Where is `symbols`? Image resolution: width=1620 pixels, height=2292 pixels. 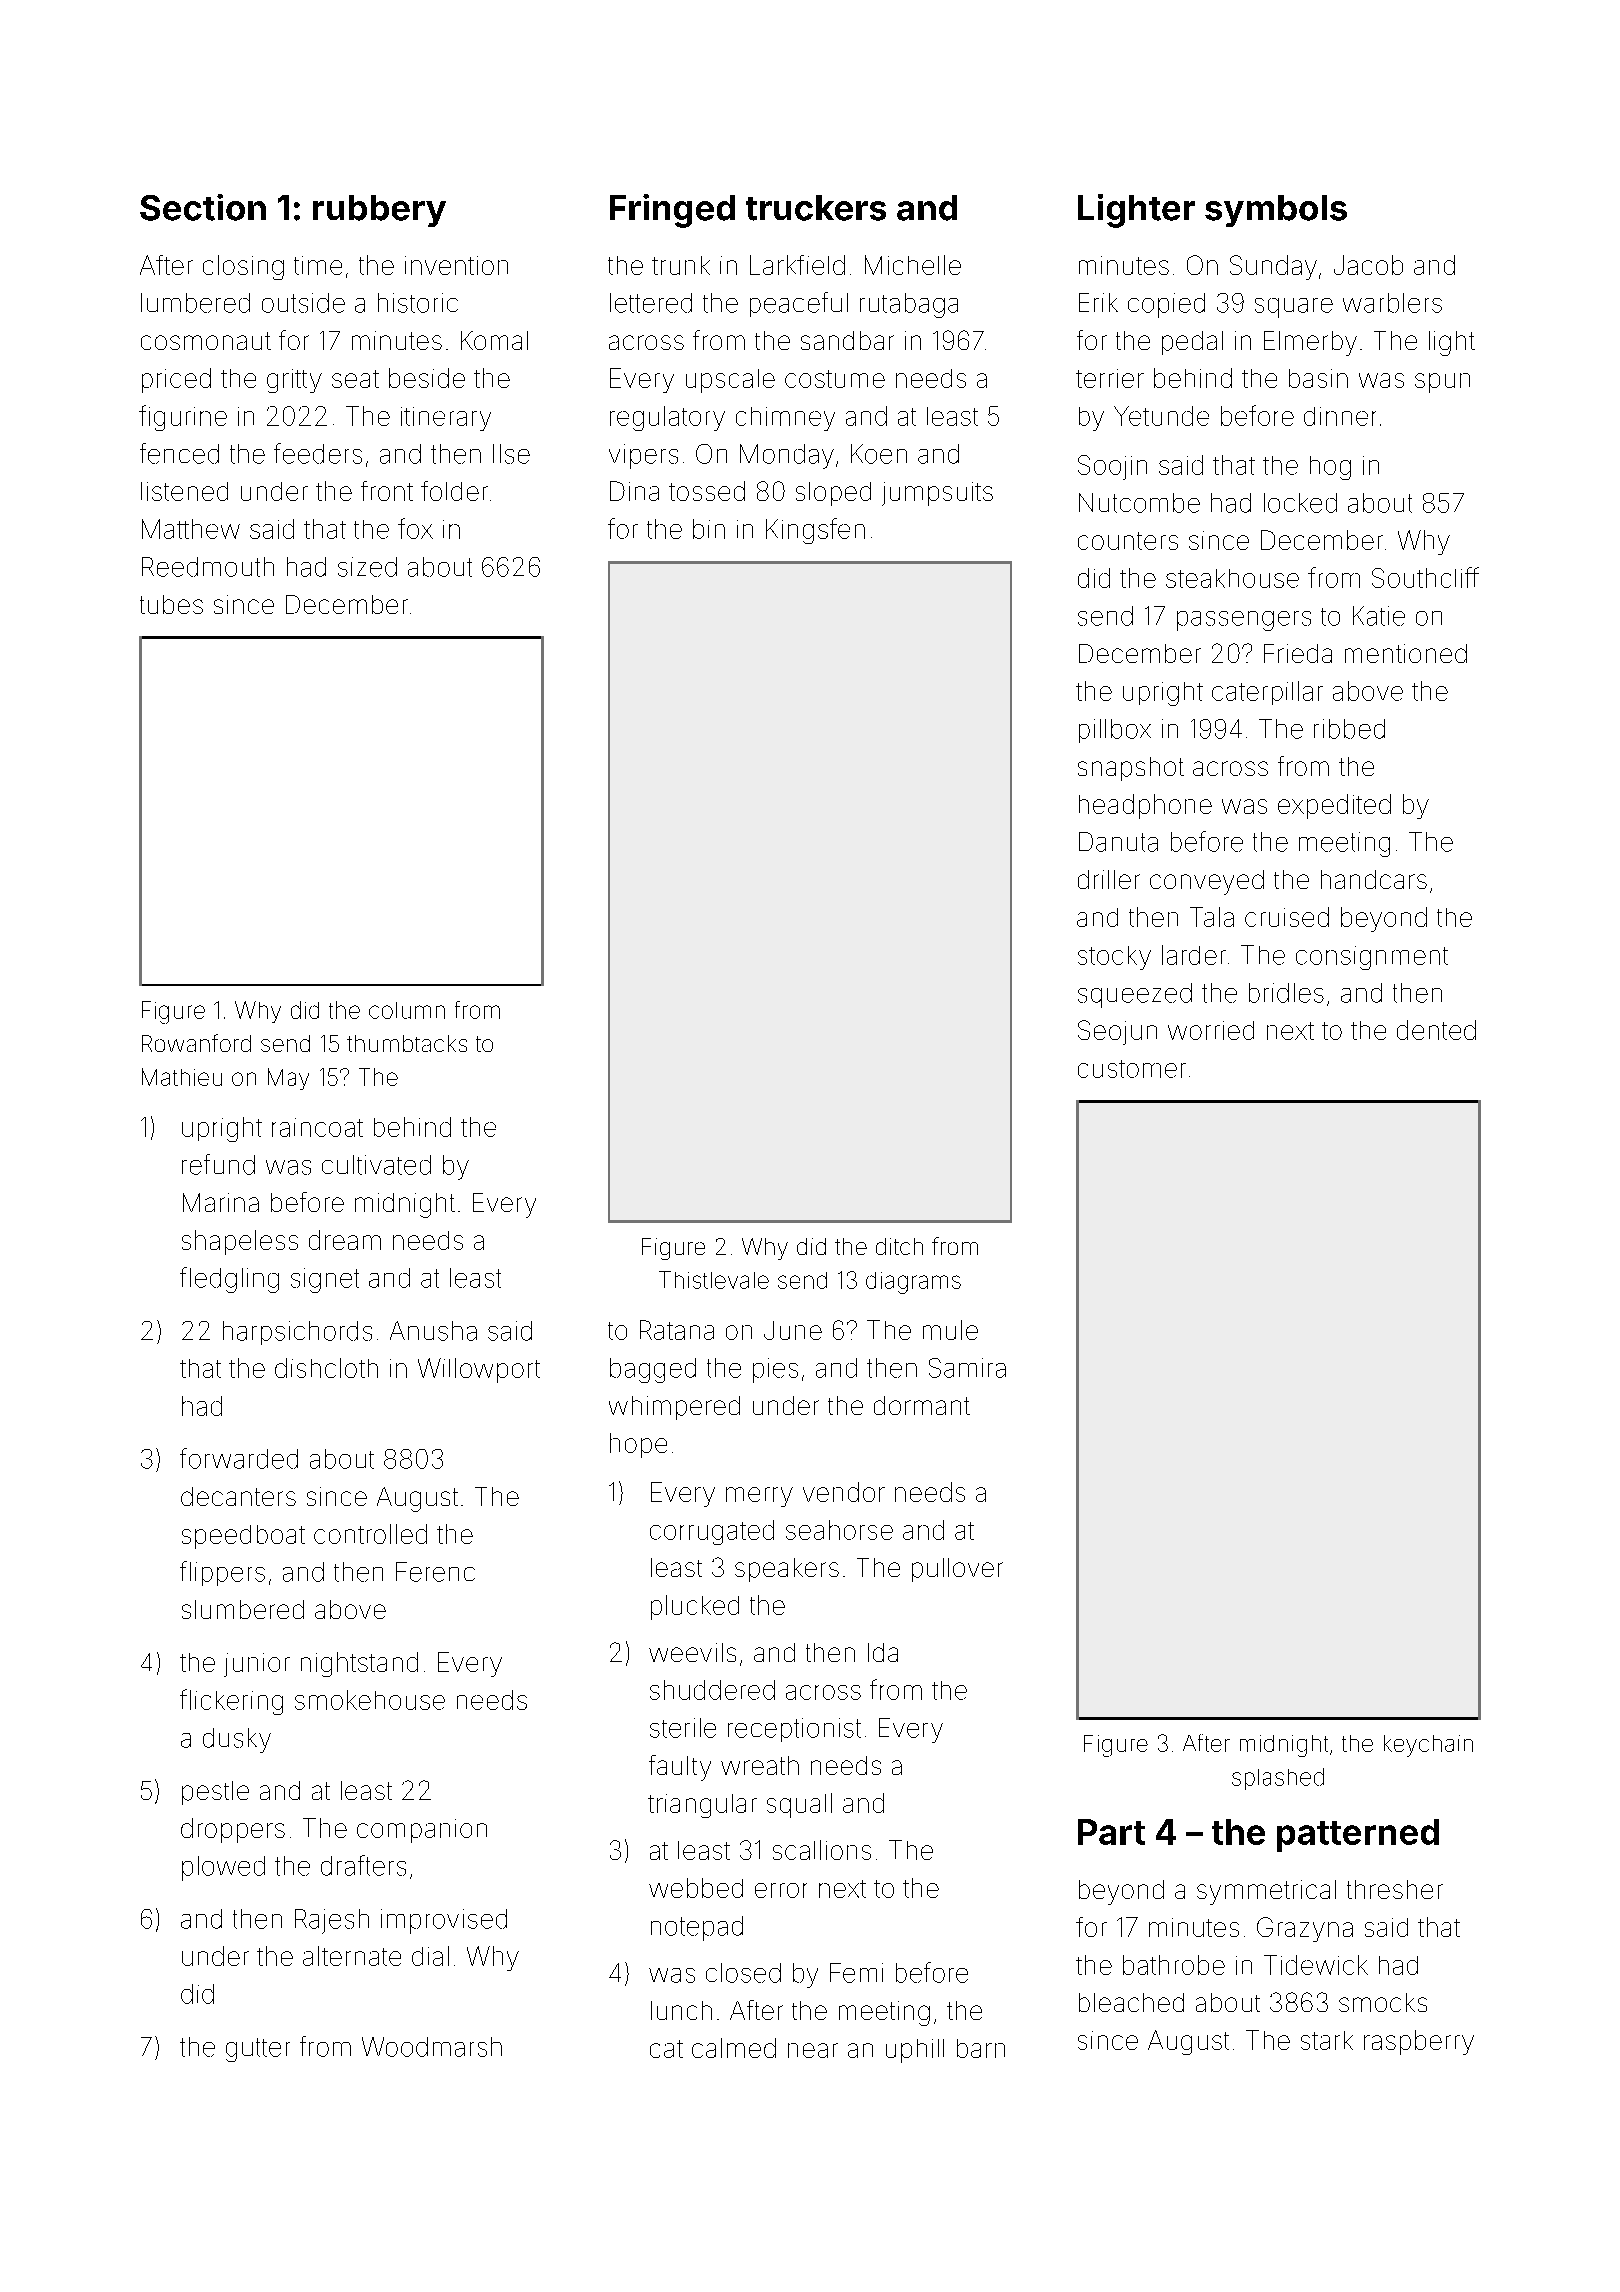 symbols is located at coordinates (1276, 211).
